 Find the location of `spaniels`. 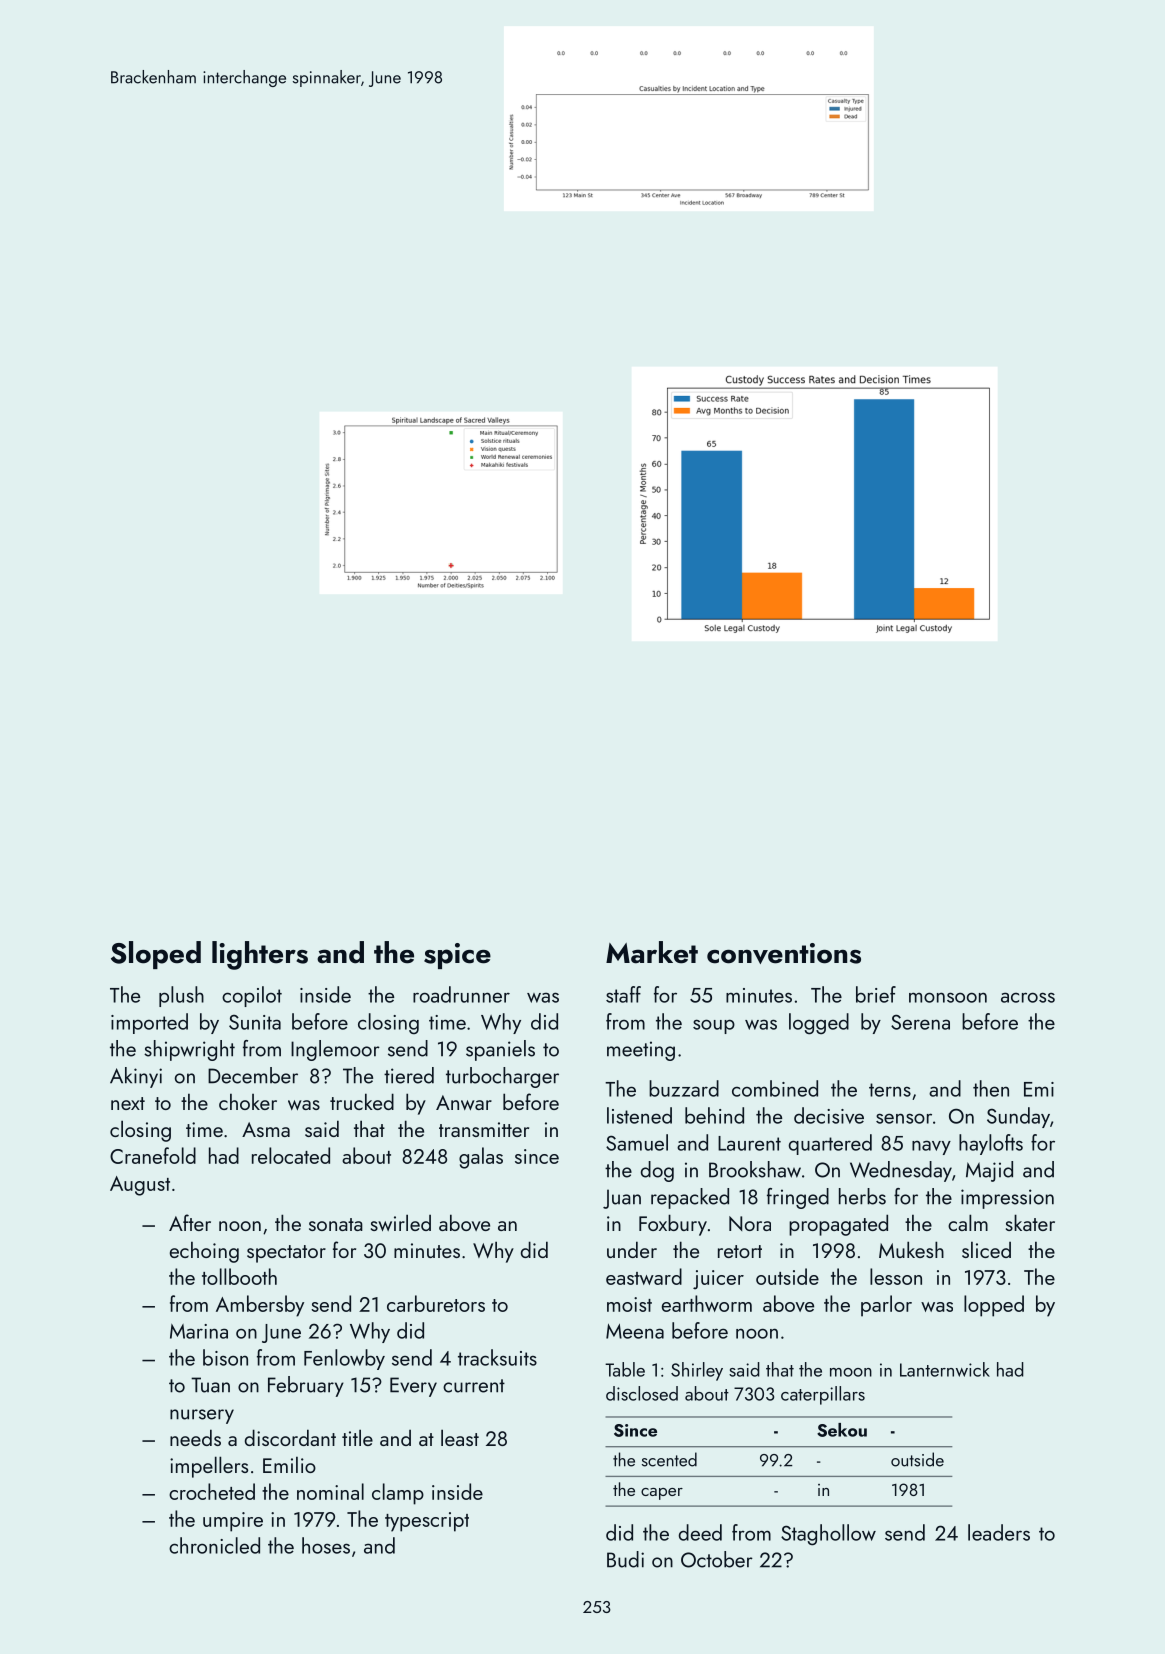

spaniels is located at coordinates (500, 1050).
